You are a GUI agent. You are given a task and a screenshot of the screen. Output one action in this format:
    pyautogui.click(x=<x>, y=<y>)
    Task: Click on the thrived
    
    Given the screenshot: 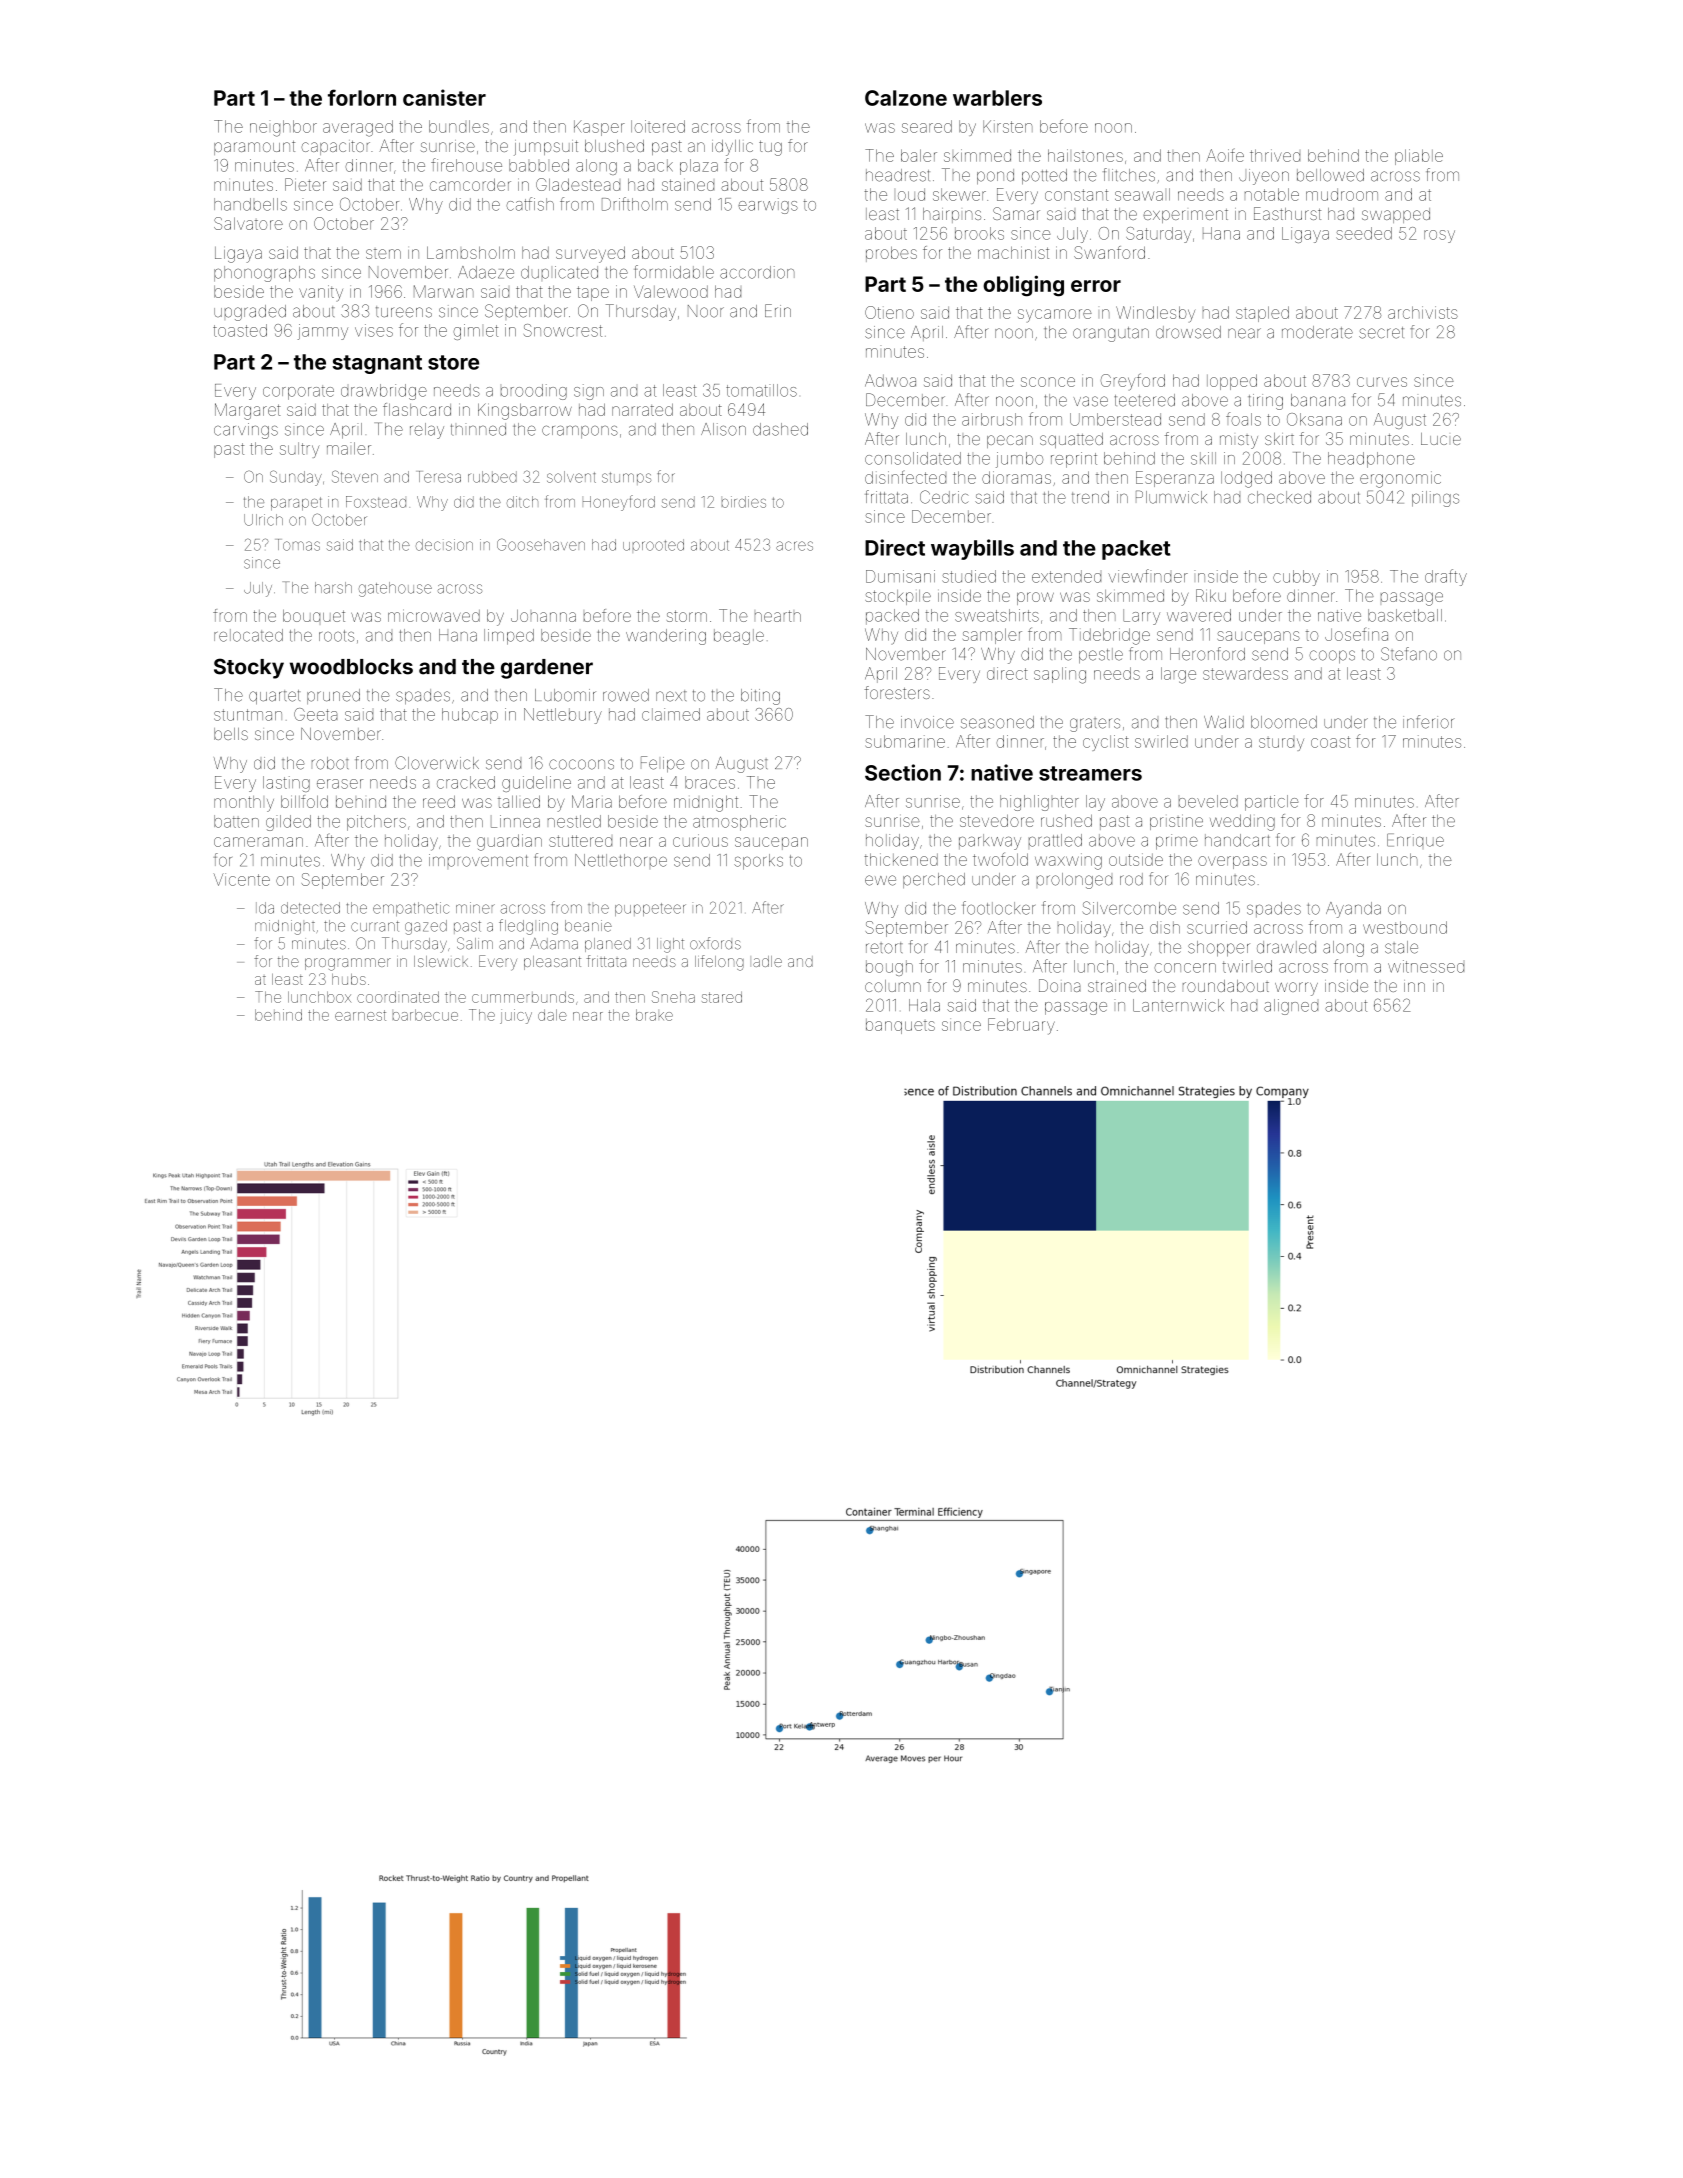 What is the action you would take?
    pyautogui.click(x=1275, y=155)
